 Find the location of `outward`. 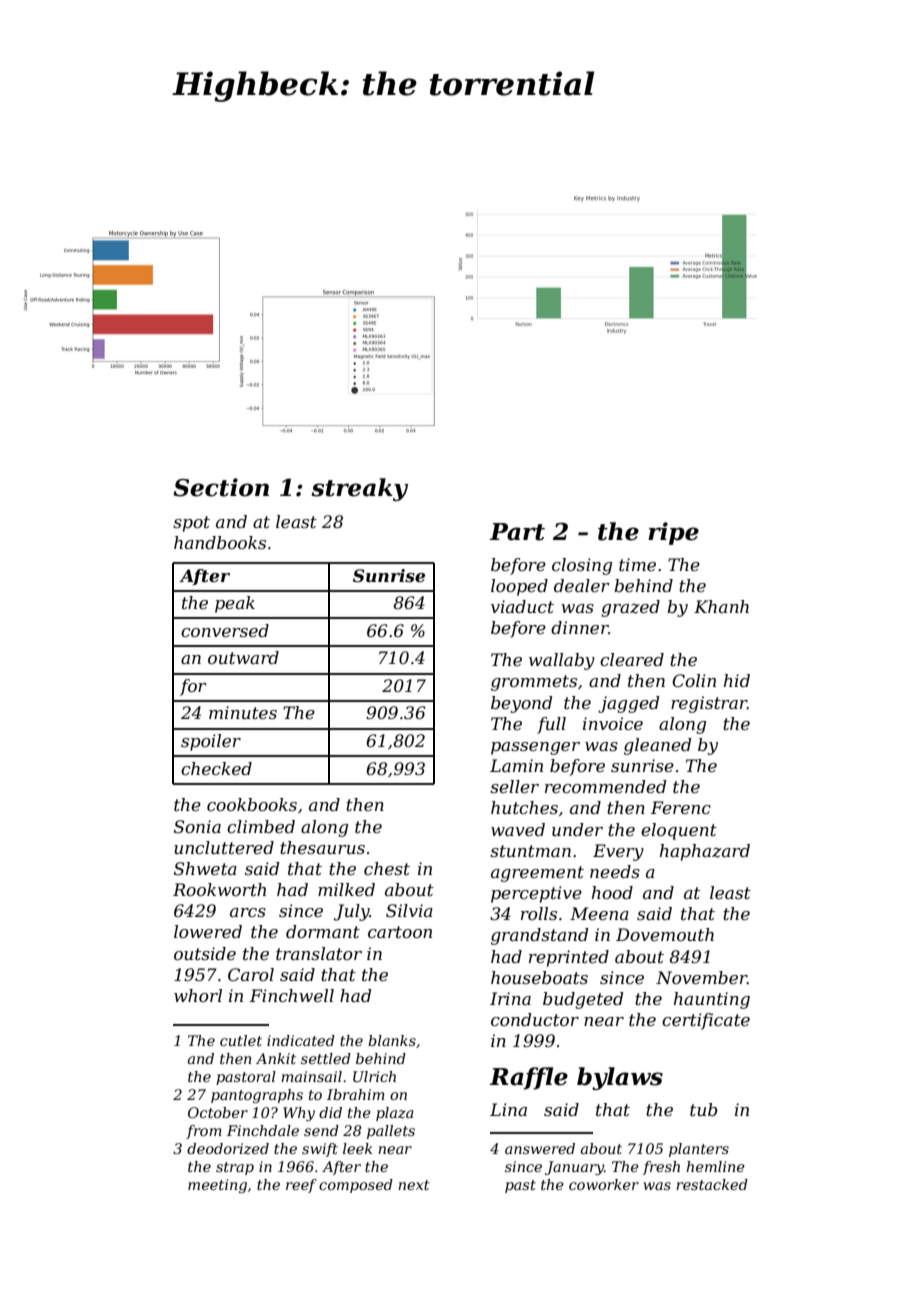

outward is located at coordinates (243, 657).
